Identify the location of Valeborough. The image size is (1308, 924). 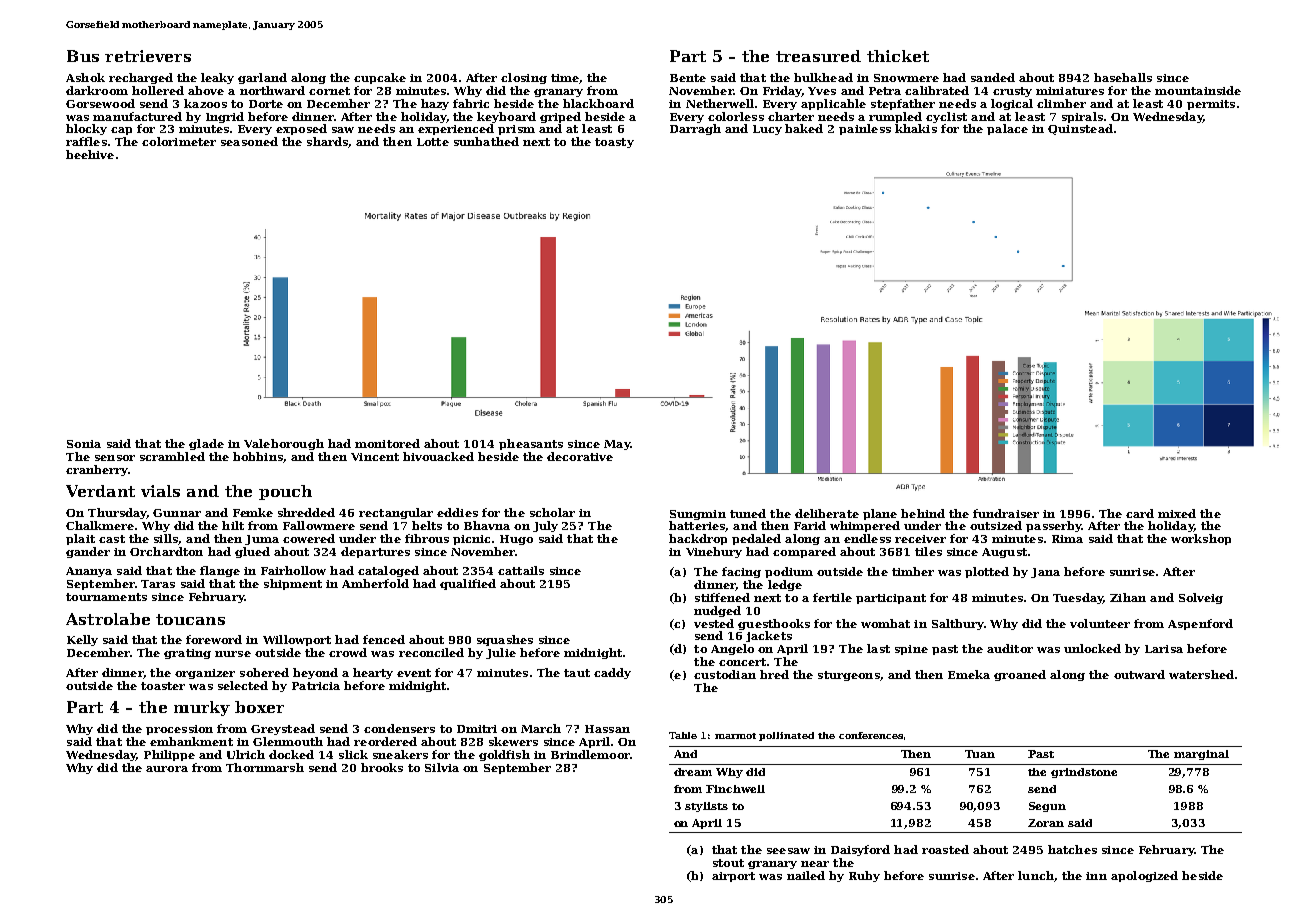
(284, 444).
